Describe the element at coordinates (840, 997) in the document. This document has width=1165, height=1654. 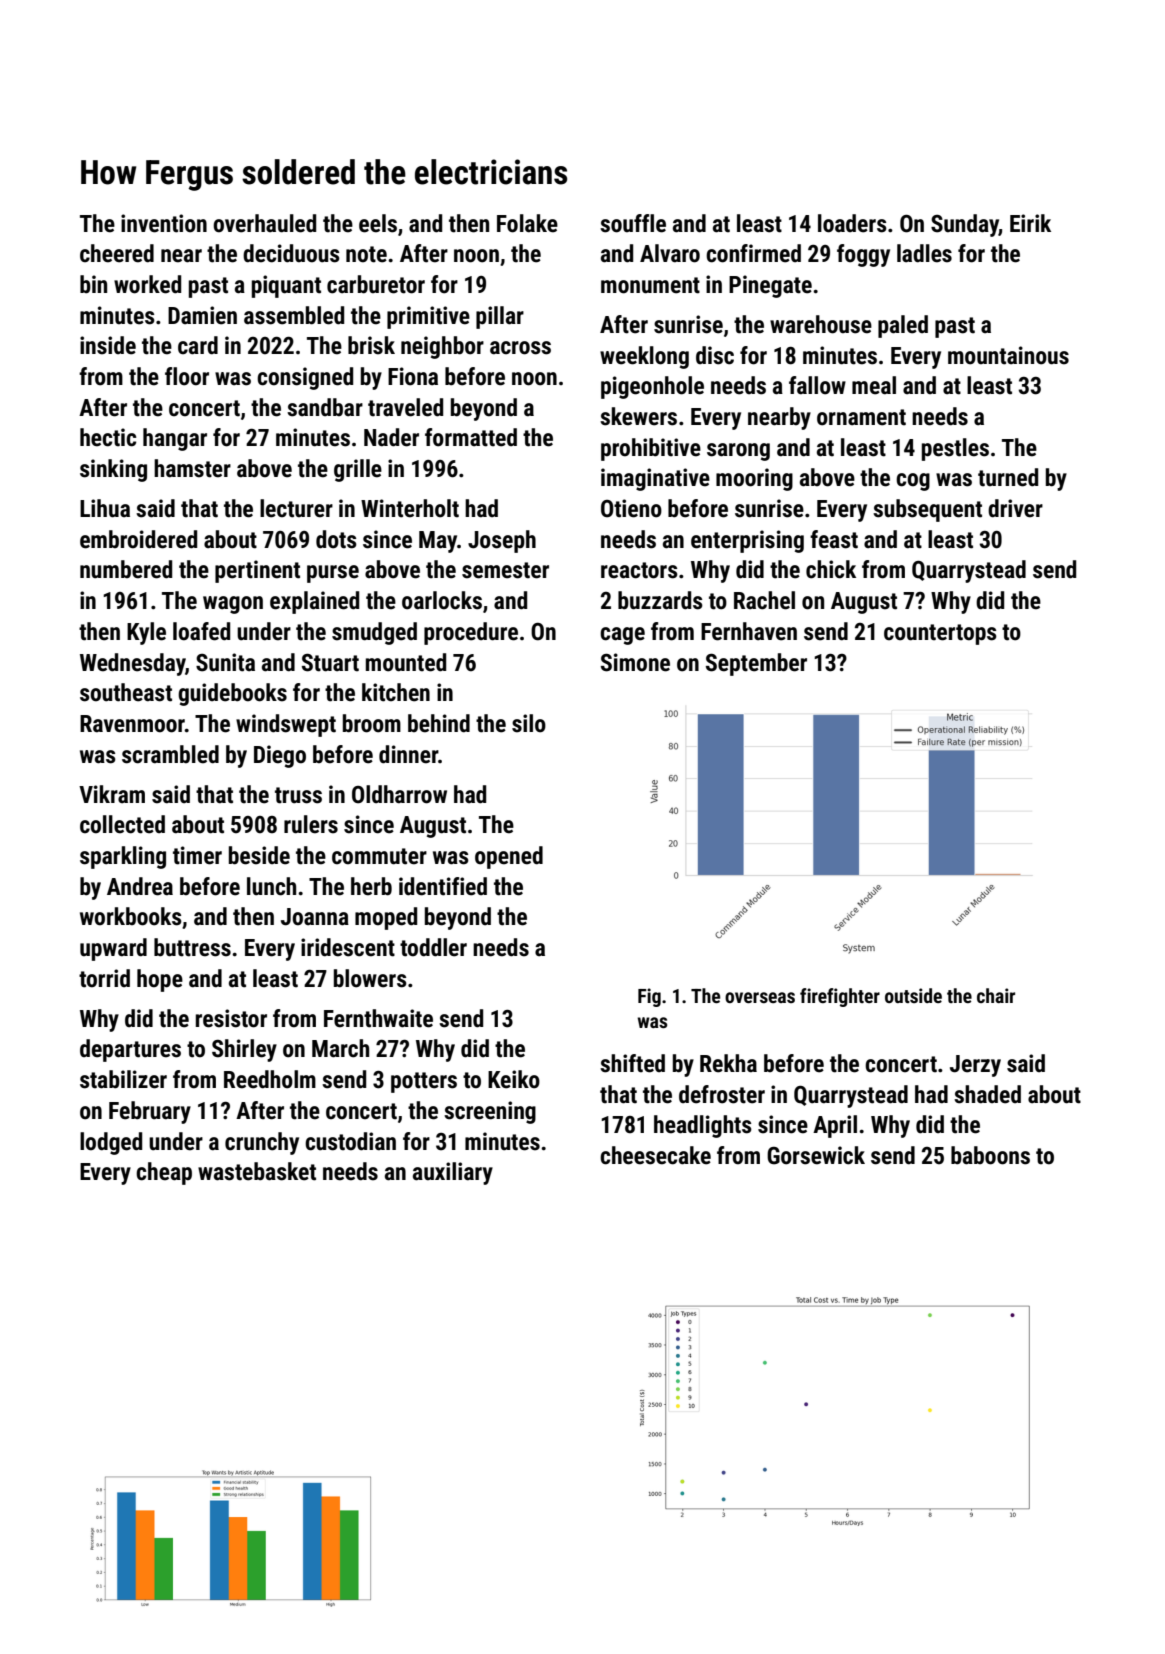
I see `firefighter` at that location.
